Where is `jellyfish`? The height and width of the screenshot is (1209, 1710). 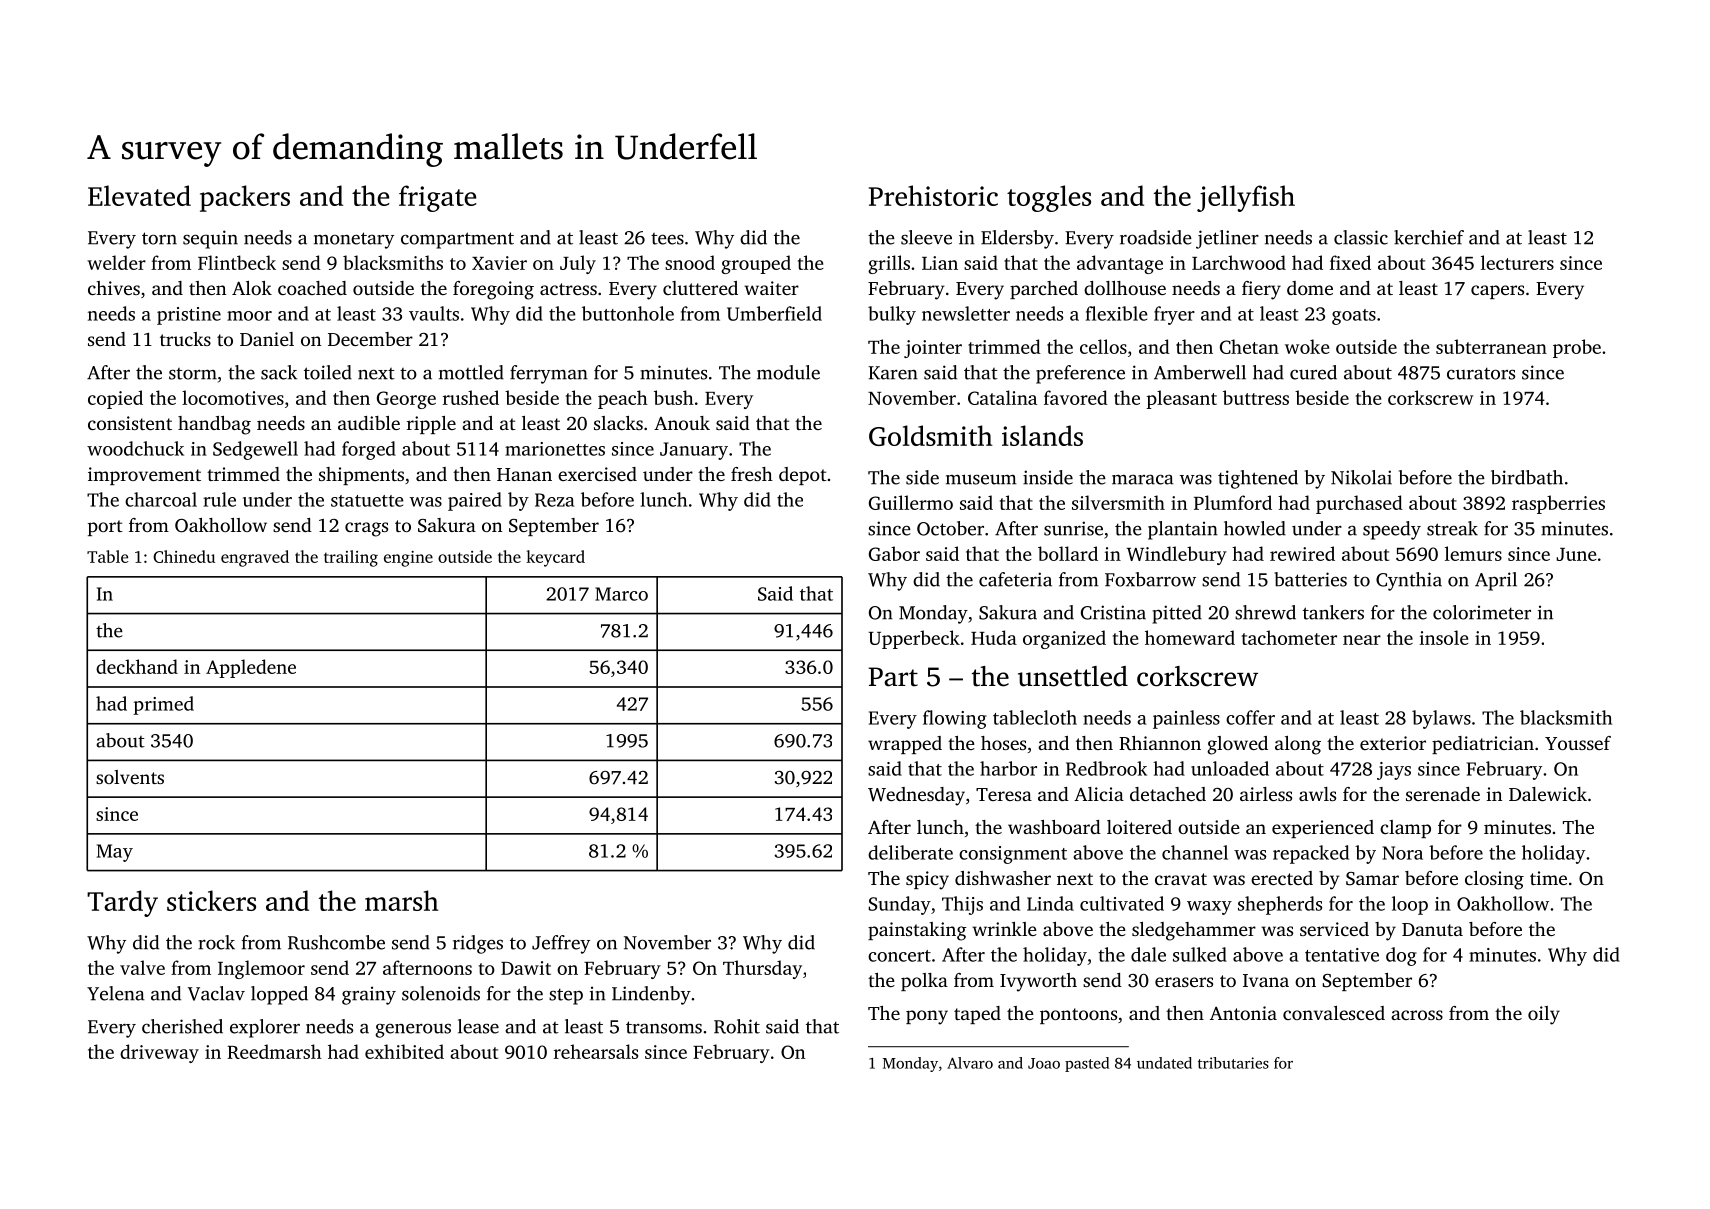 jellyfish is located at coordinates (1246, 198).
